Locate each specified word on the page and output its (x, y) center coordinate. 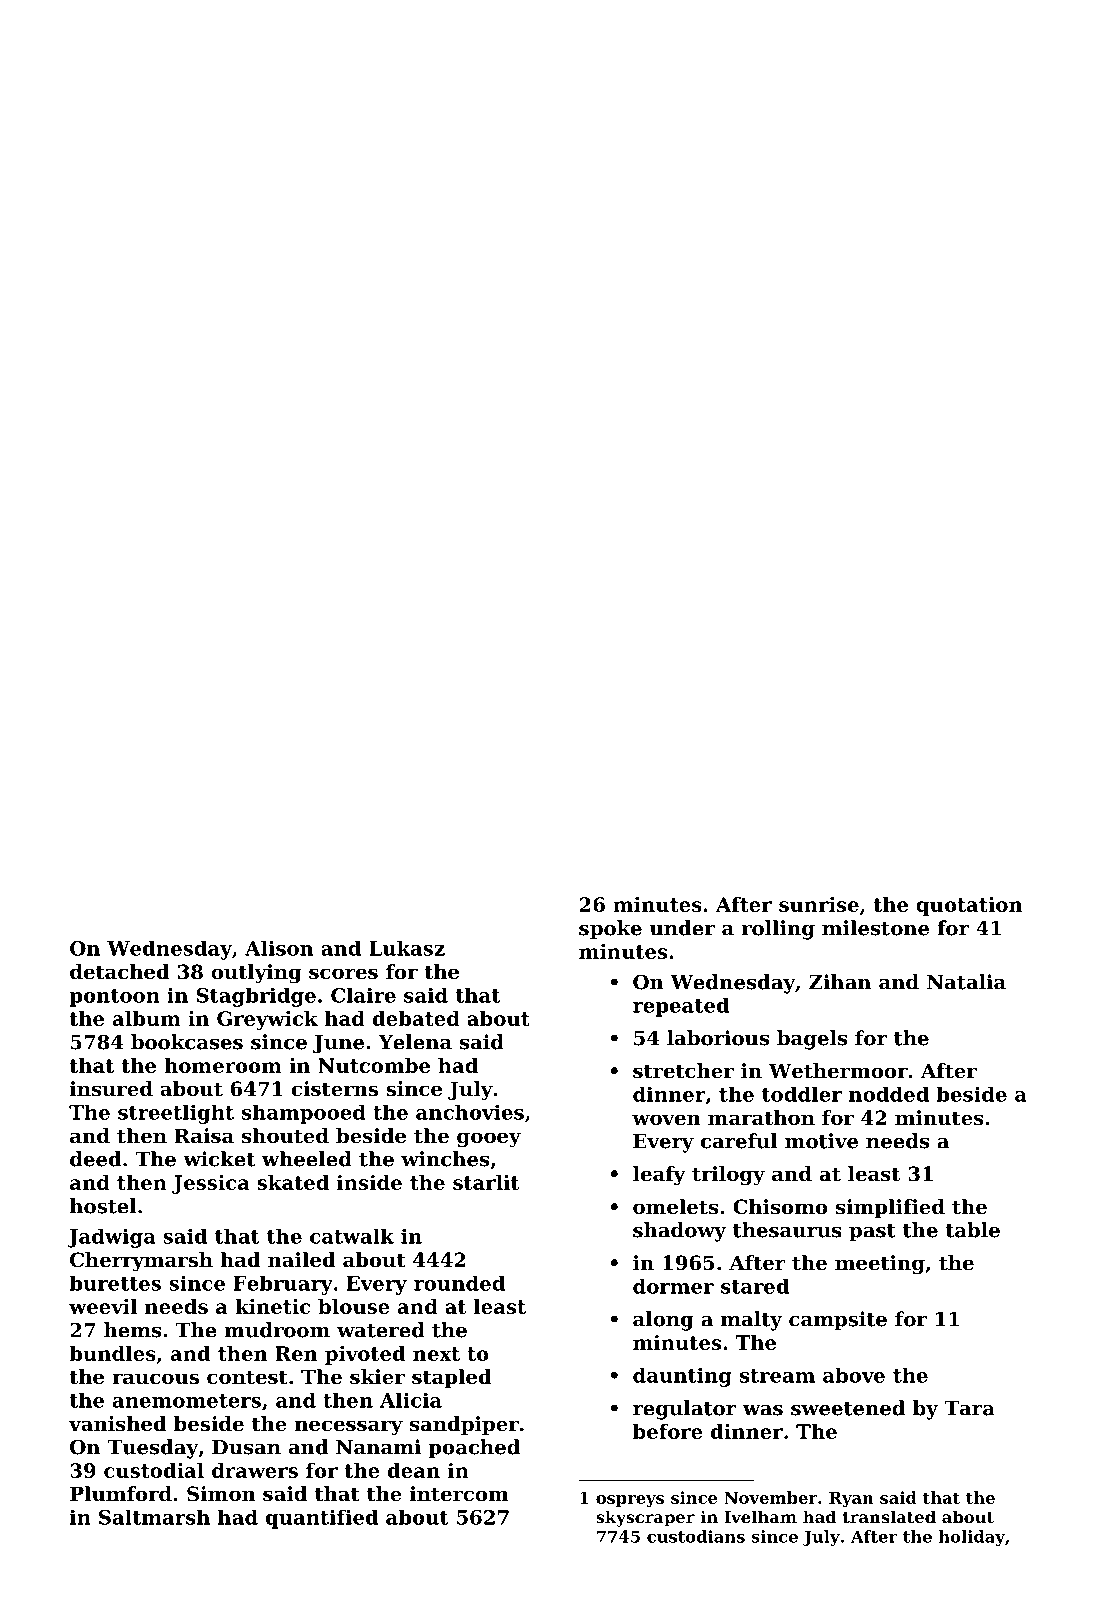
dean (414, 1470)
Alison (279, 948)
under (682, 928)
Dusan (246, 1447)
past (872, 1233)
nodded (889, 1094)
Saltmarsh (154, 1517)
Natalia (966, 982)
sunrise (819, 904)
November (771, 1497)
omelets (675, 1207)
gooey (489, 1140)
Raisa (204, 1136)
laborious (718, 1038)
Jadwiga (112, 1238)
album (147, 1018)
